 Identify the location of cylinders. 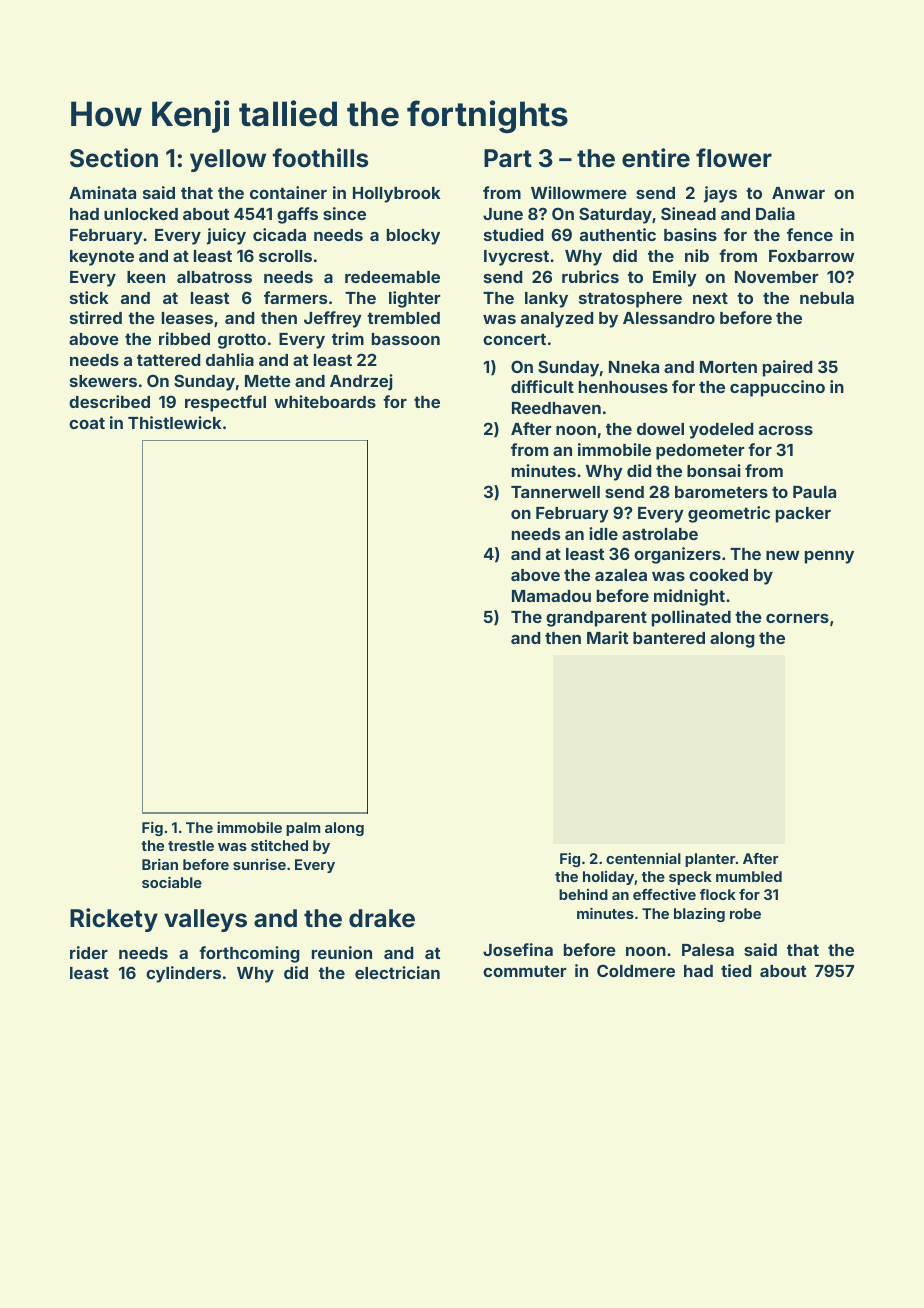
(183, 974).
